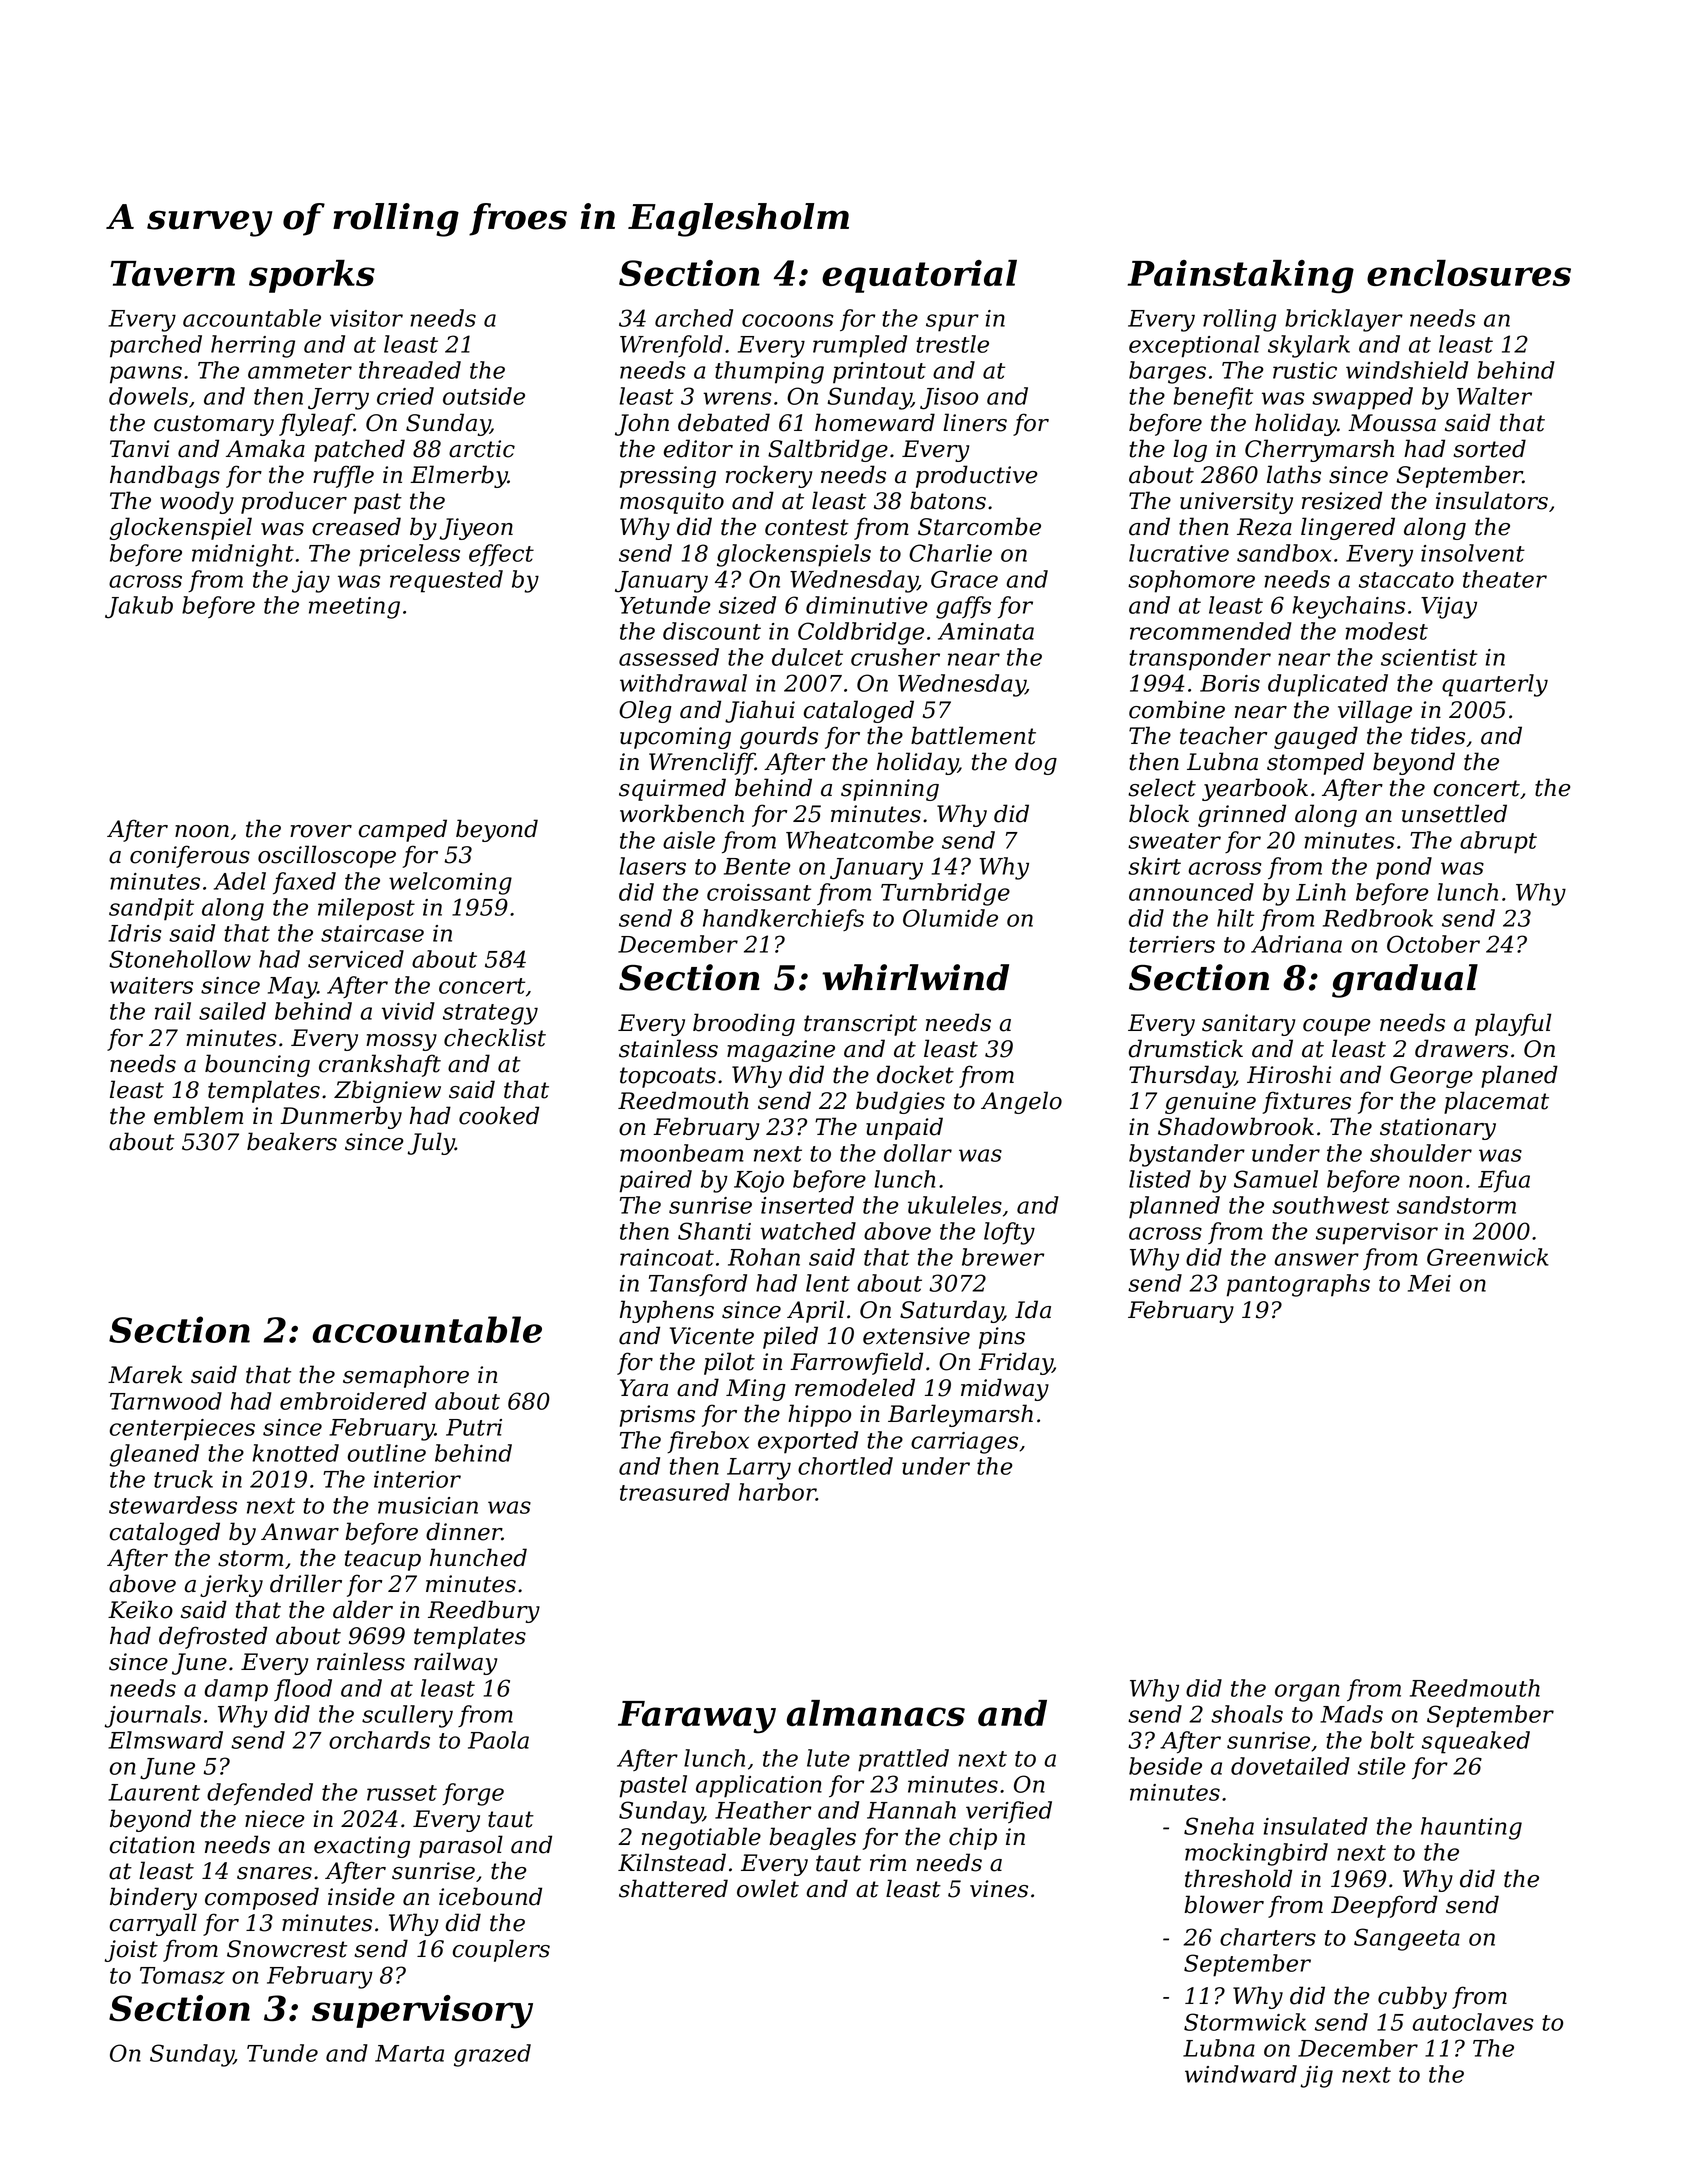 The image size is (1683, 2178). What do you see at coordinates (1429, 1283) in the screenshot?
I see `Mei` at bounding box center [1429, 1283].
